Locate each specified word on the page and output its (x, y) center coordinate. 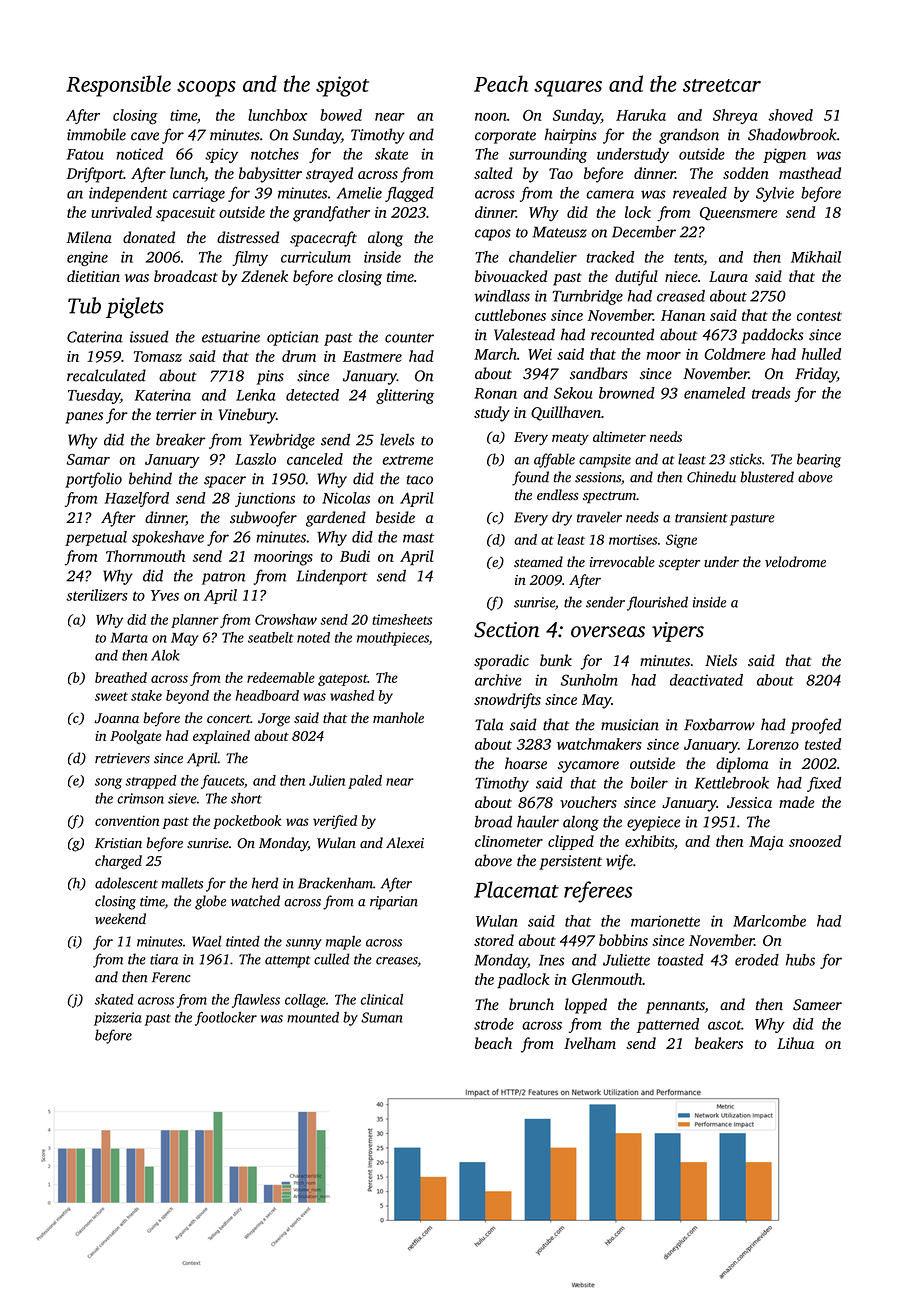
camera (610, 194)
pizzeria (118, 1019)
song (108, 783)
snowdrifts (507, 701)
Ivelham (590, 1043)
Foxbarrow (719, 724)
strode (494, 1024)
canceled (315, 459)
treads (771, 393)
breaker (180, 439)
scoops (206, 89)
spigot (342, 86)
